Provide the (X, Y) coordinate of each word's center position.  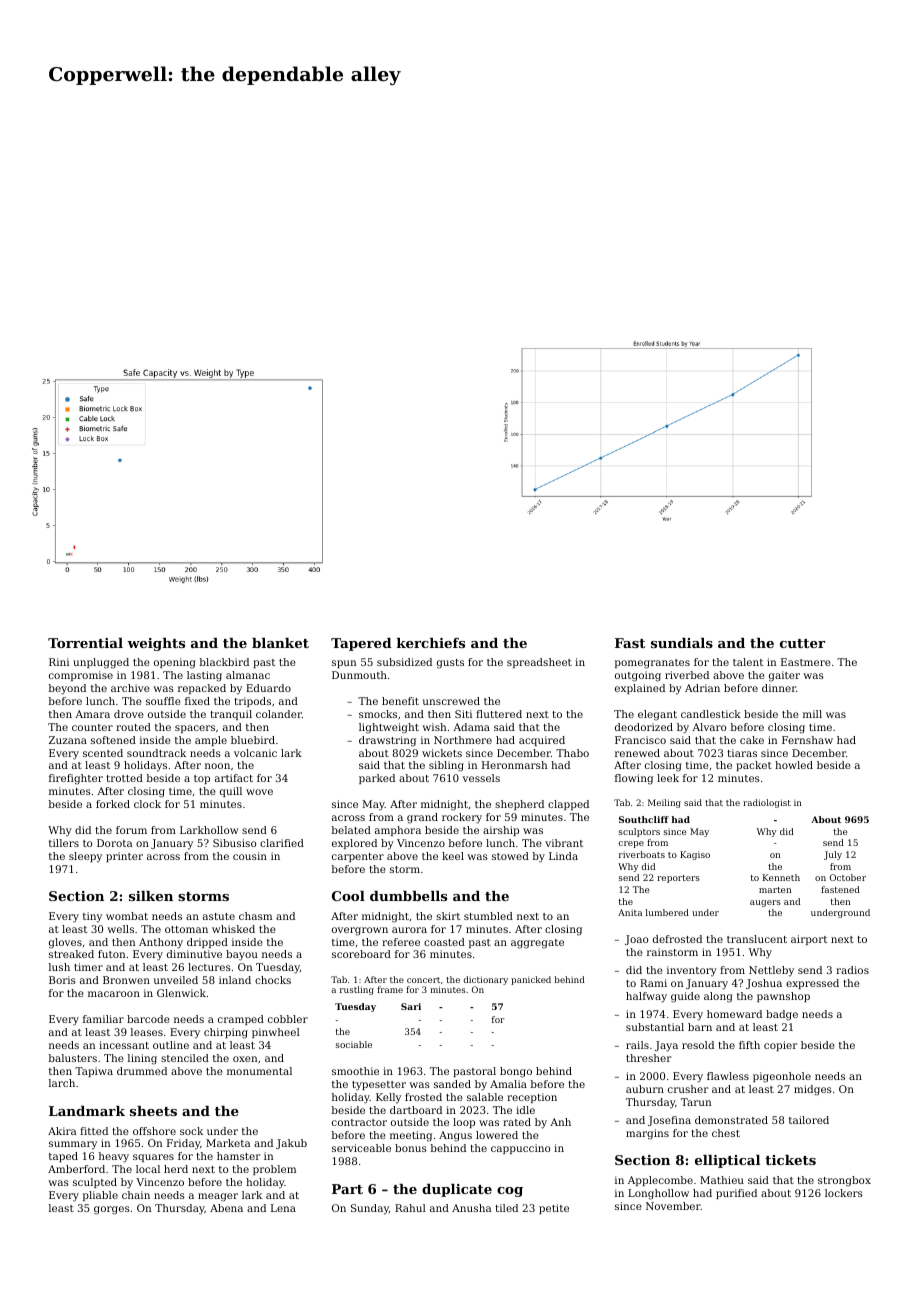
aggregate (537, 944)
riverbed (687, 675)
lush (59, 967)
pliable (100, 1196)
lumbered (667, 912)
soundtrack (156, 753)
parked (377, 779)
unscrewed (451, 701)
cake (752, 740)
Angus (455, 1136)
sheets (153, 1111)
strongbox (844, 1181)
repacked (202, 689)
